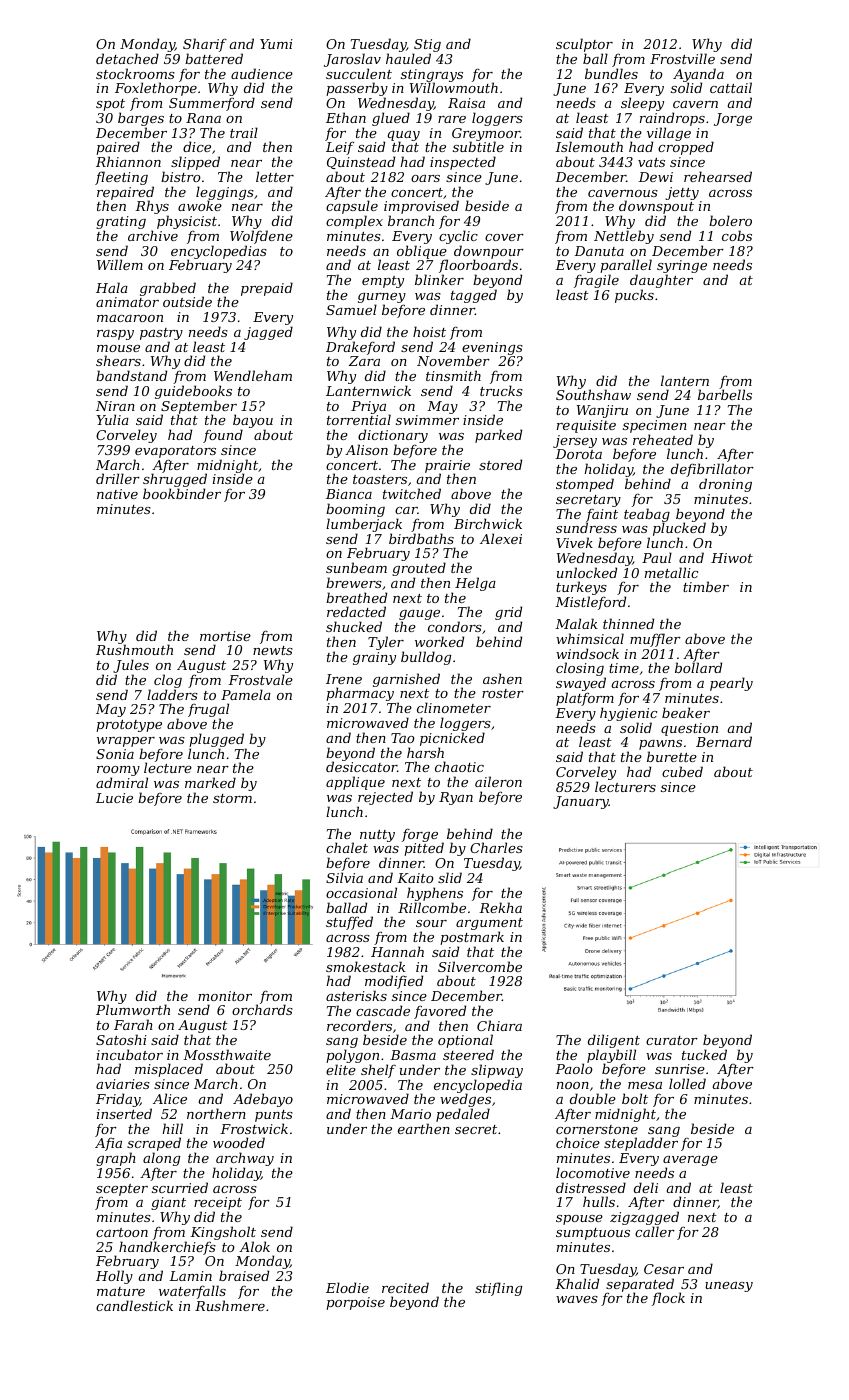 The height and width of the screenshot is (1400, 849). What do you see at coordinates (475, 584) in the screenshot?
I see `Helga` at bounding box center [475, 584].
